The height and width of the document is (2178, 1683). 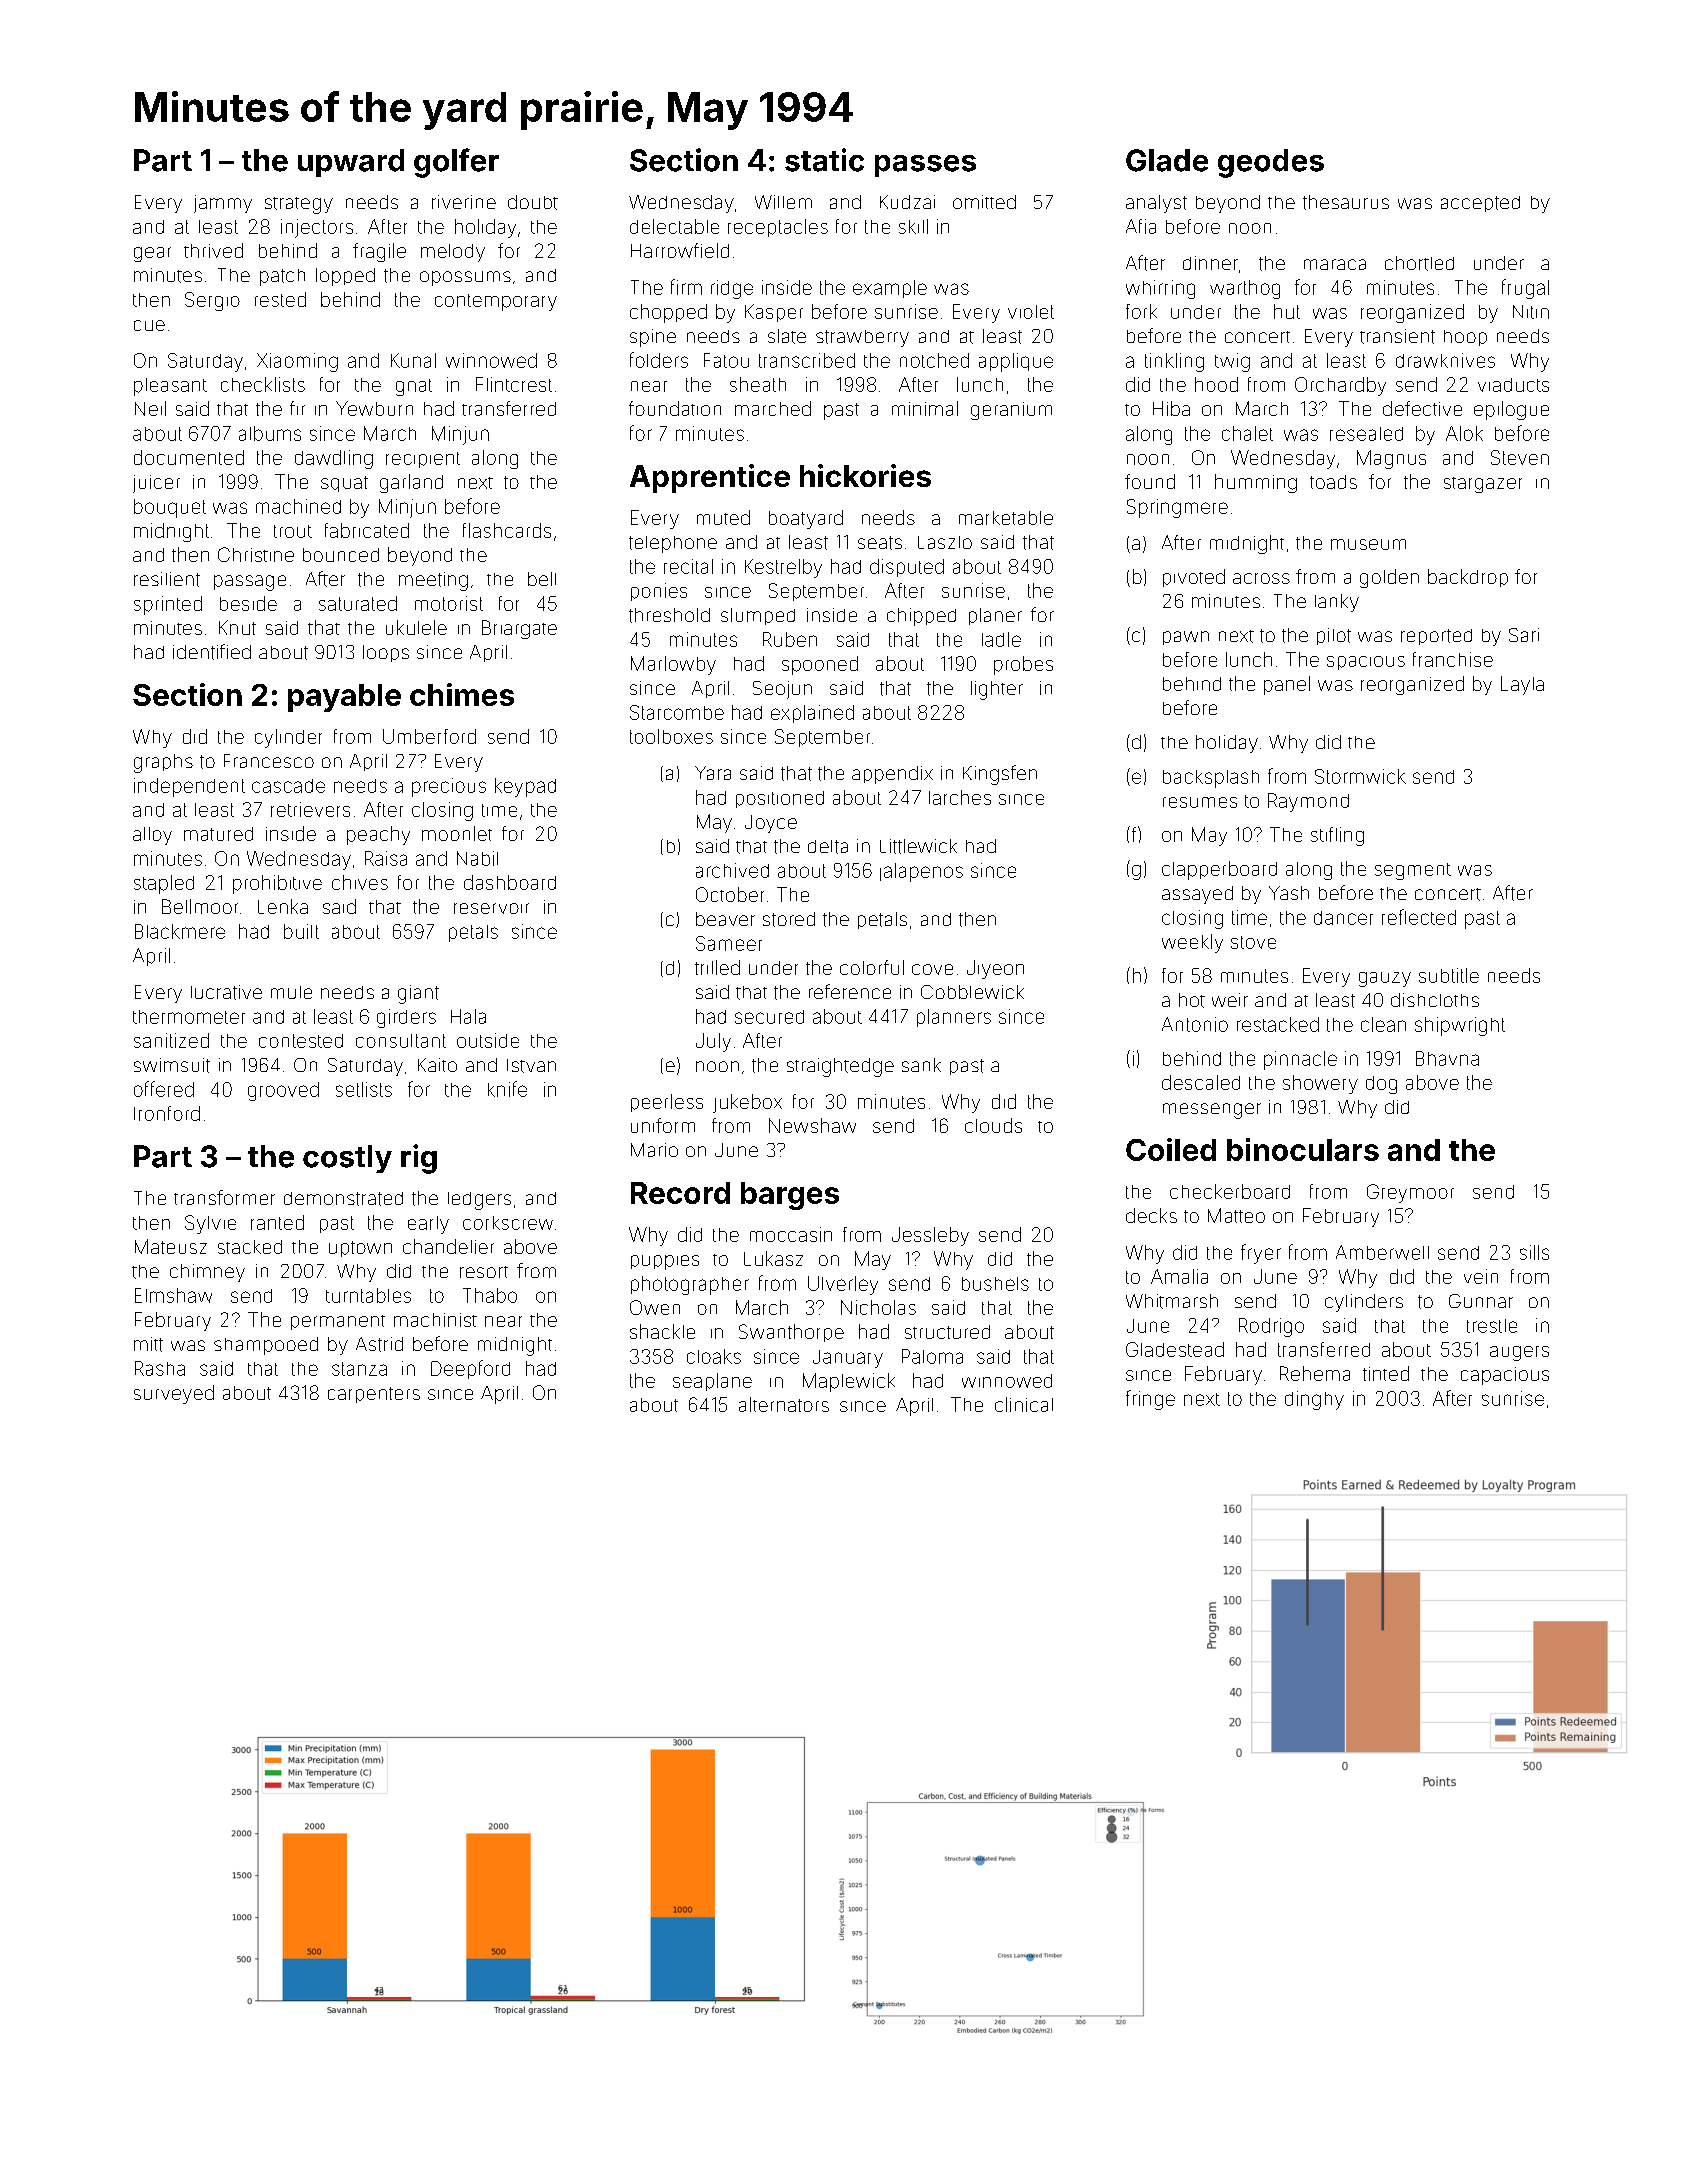 What do you see at coordinates (921, 872) in the document?
I see `jalapenos` at bounding box center [921, 872].
